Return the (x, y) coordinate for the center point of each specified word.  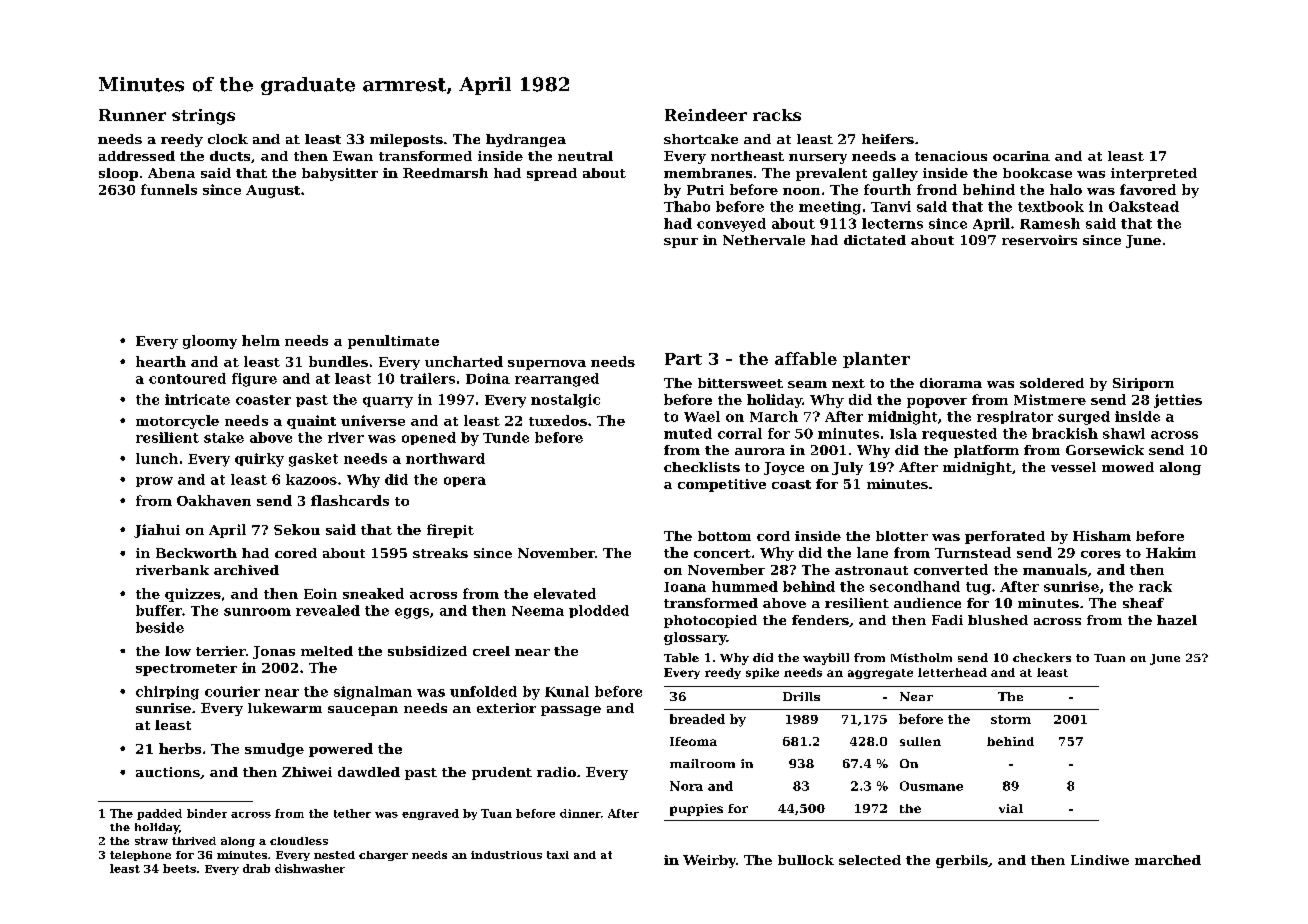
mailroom (702, 763)
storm (1011, 719)
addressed (137, 156)
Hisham (1102, 536)
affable (806, 358)
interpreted (1154, 174)
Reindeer (706, 115)
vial (1011, 808)
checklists (702, 467)
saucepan (363, 711)
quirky (259, 460)
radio (556, 772)
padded (159, 814)
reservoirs (1039, 240)
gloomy (210, 342)
